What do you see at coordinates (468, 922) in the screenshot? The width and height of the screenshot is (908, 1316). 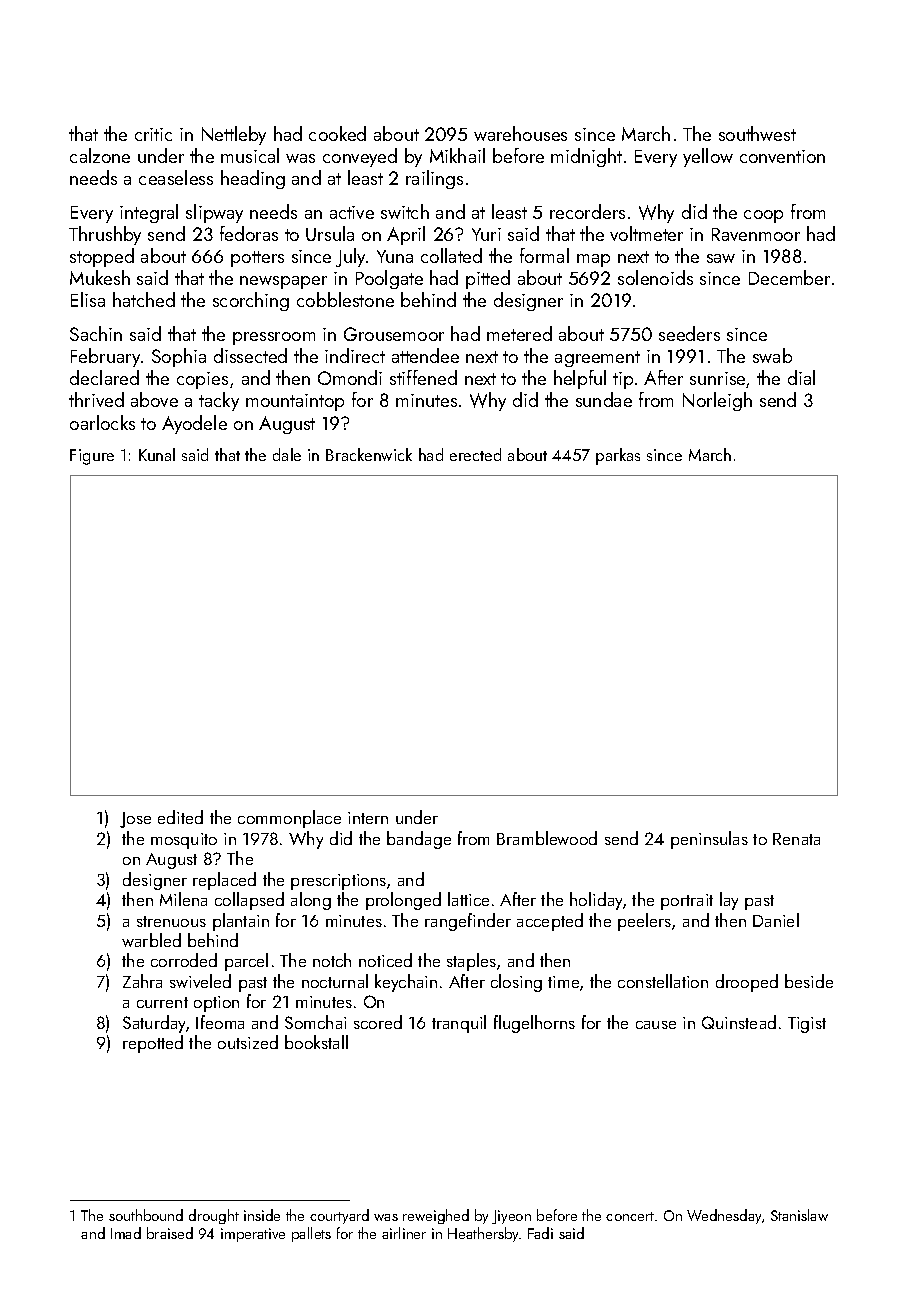 I see `rangefinder` at bounding box center [468, 922].
